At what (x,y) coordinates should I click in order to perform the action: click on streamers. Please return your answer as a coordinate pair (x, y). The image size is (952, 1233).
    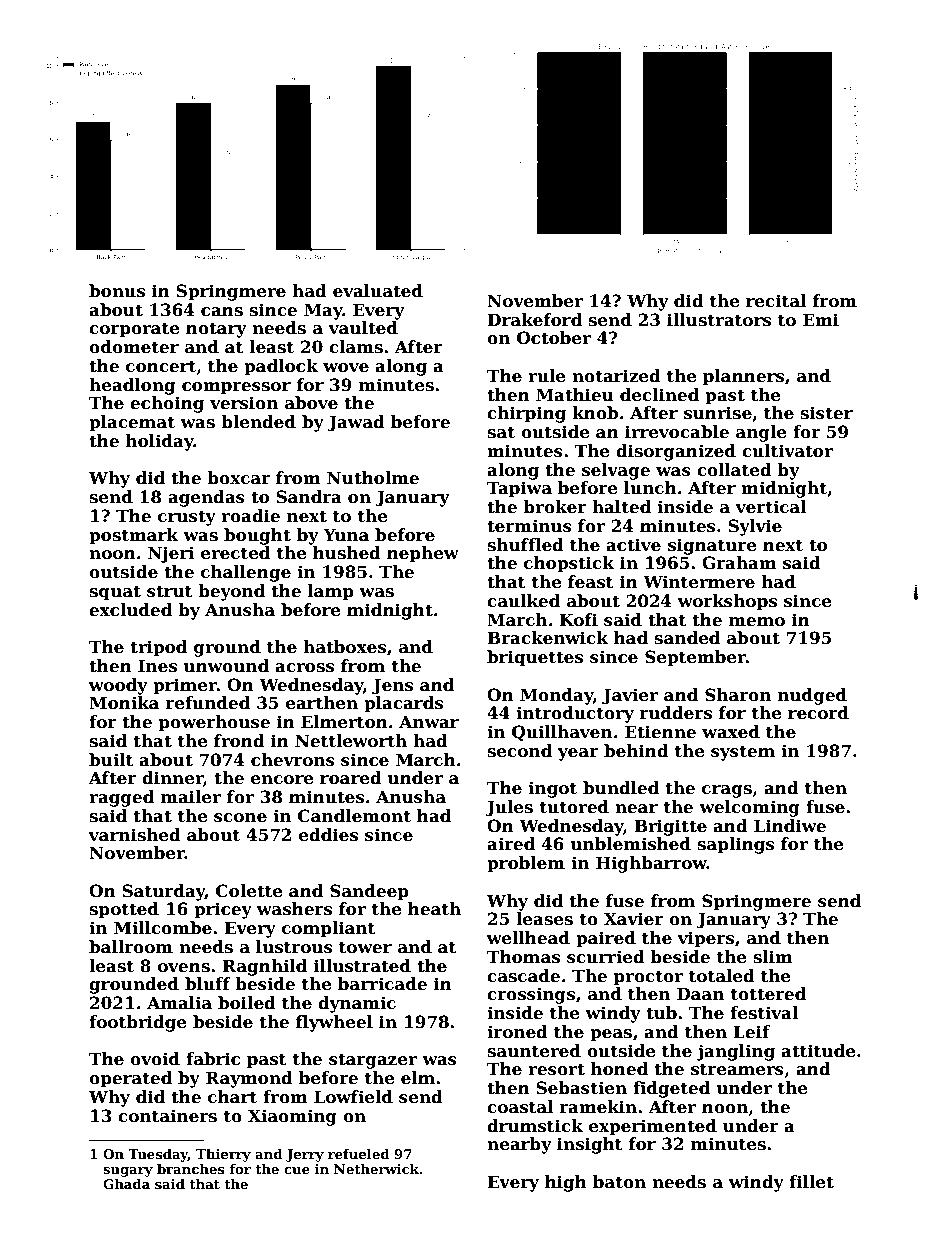
    Looking at the image, I should click on (737, 1069).
